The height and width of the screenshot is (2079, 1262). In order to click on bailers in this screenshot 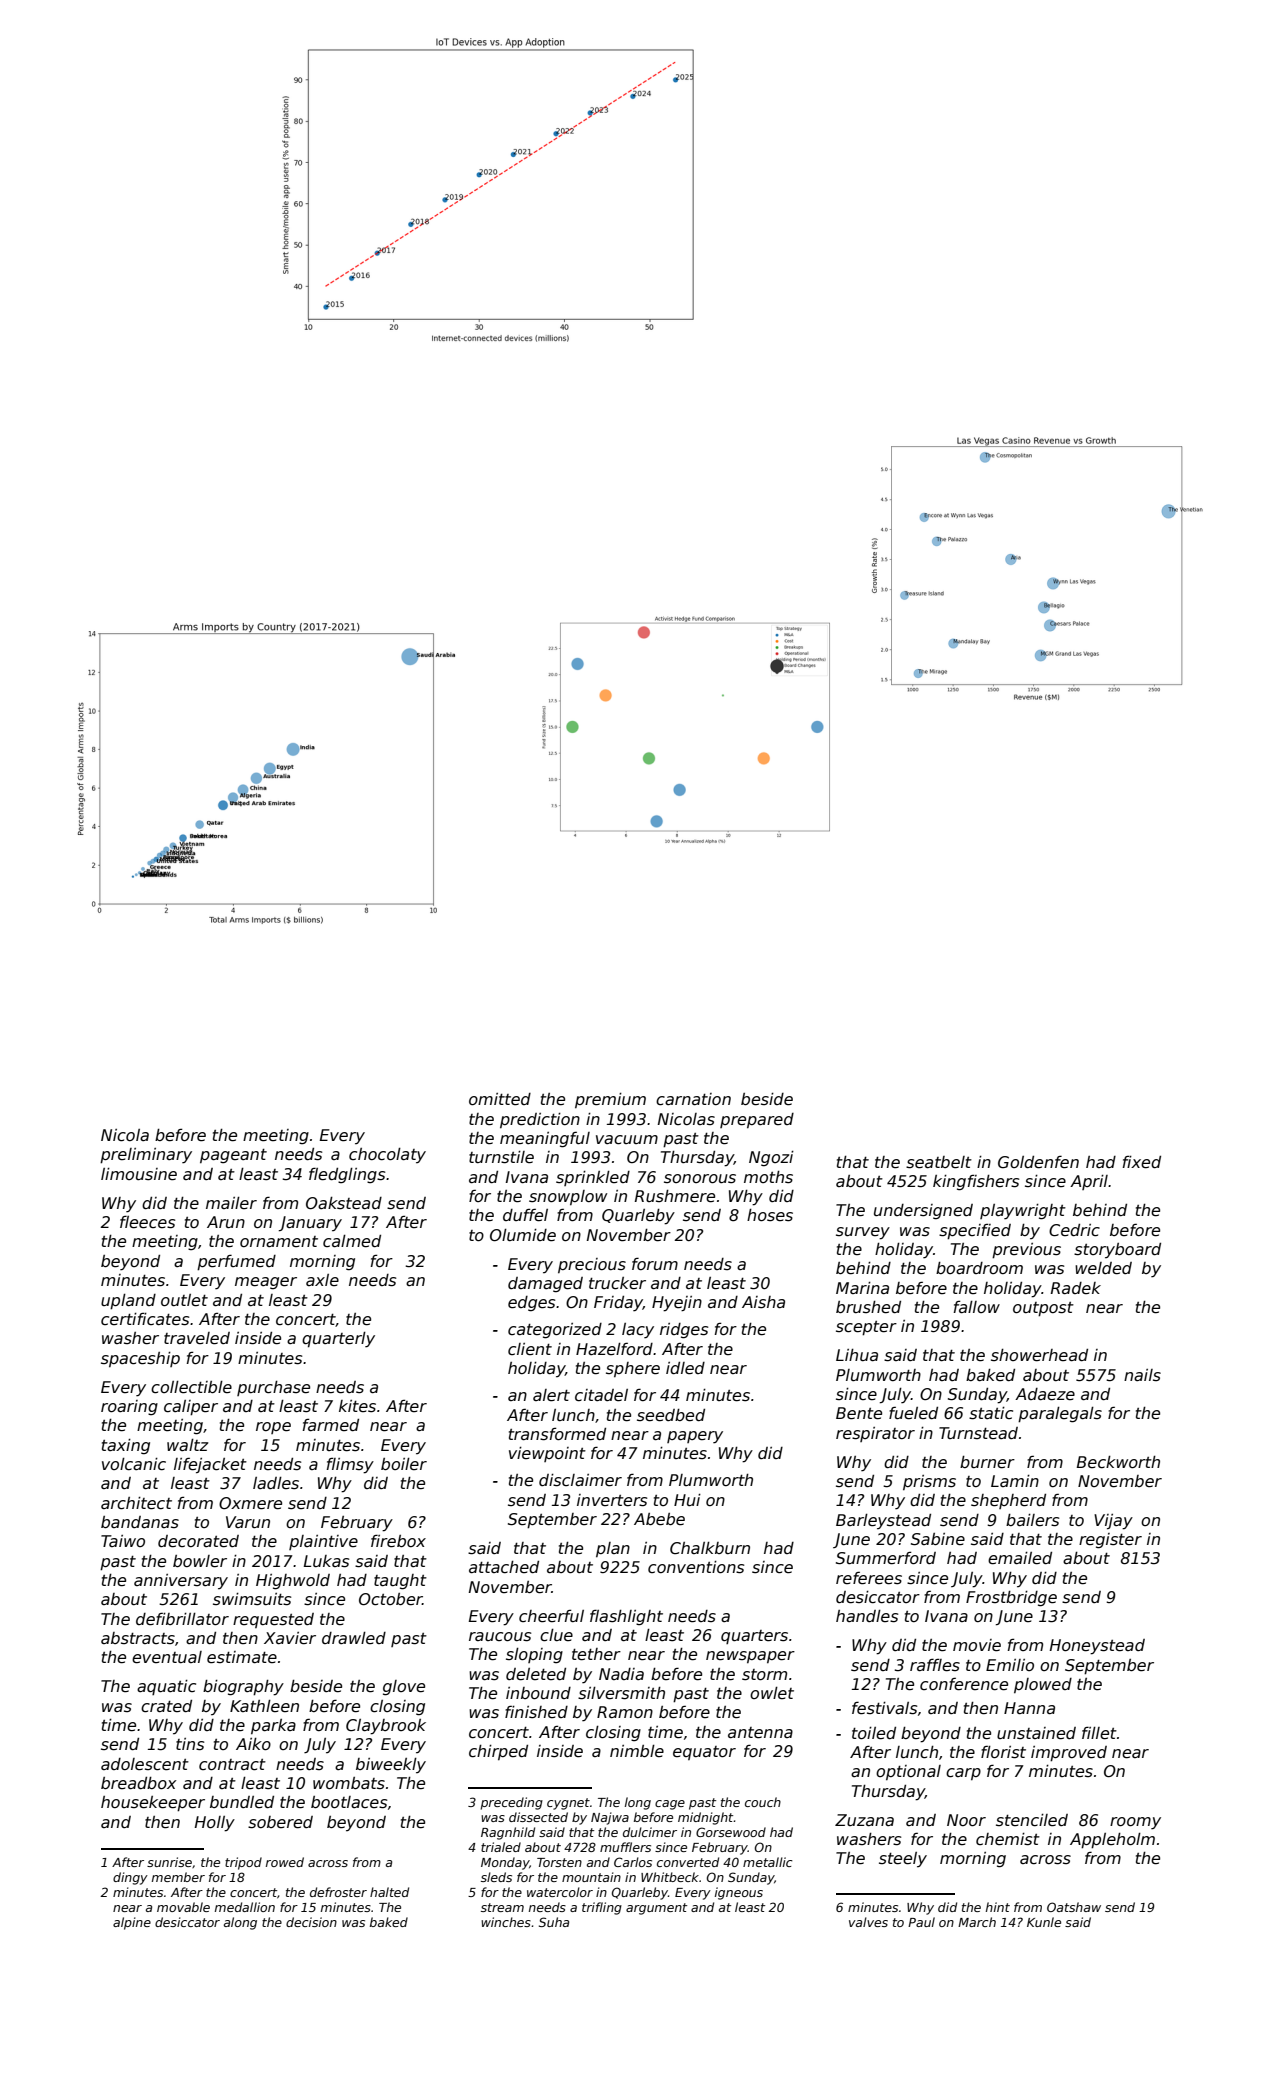, I will do `click(1032, 1520)`.
